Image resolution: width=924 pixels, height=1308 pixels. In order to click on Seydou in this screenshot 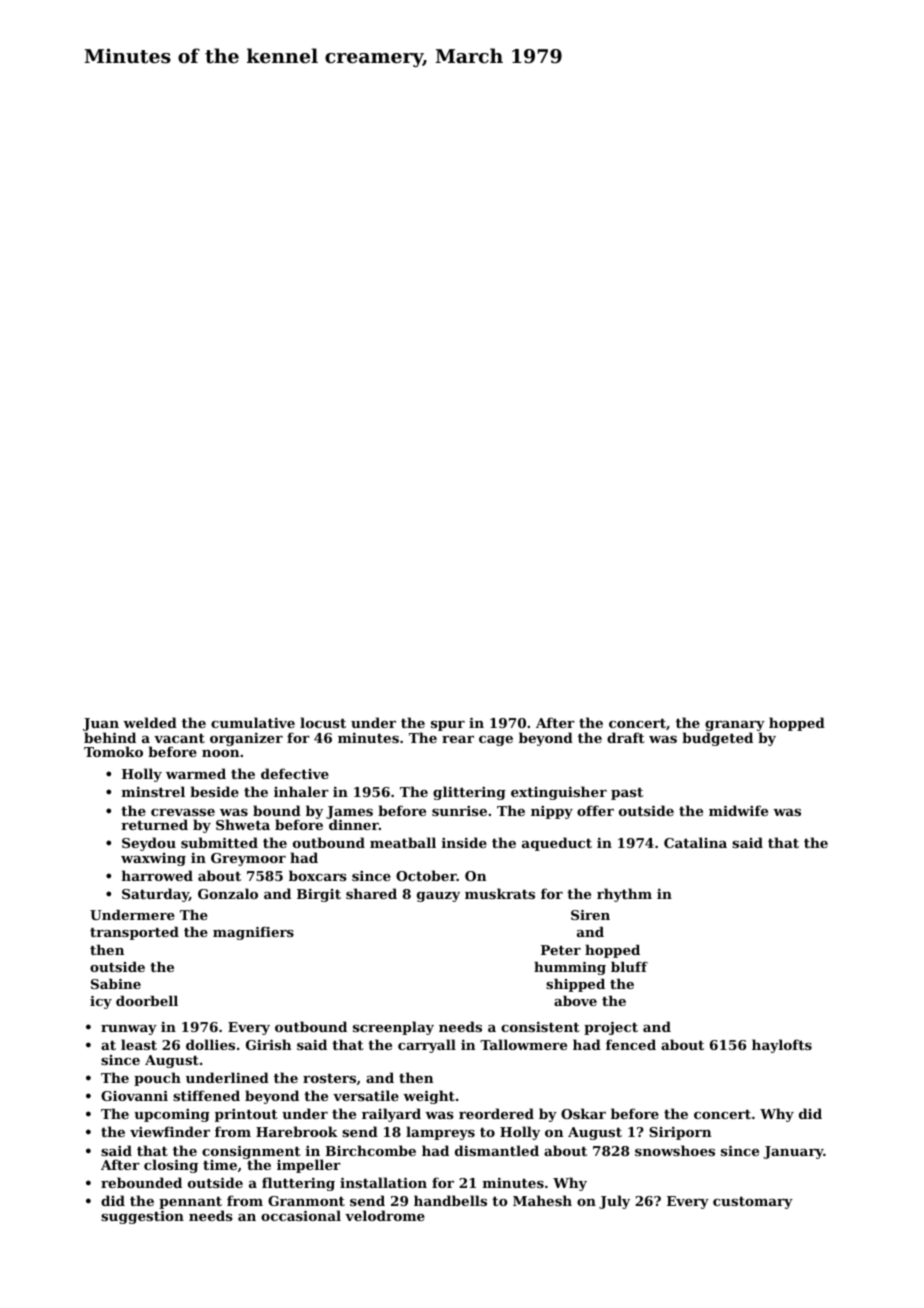, I will do `click(149, 844)`.
